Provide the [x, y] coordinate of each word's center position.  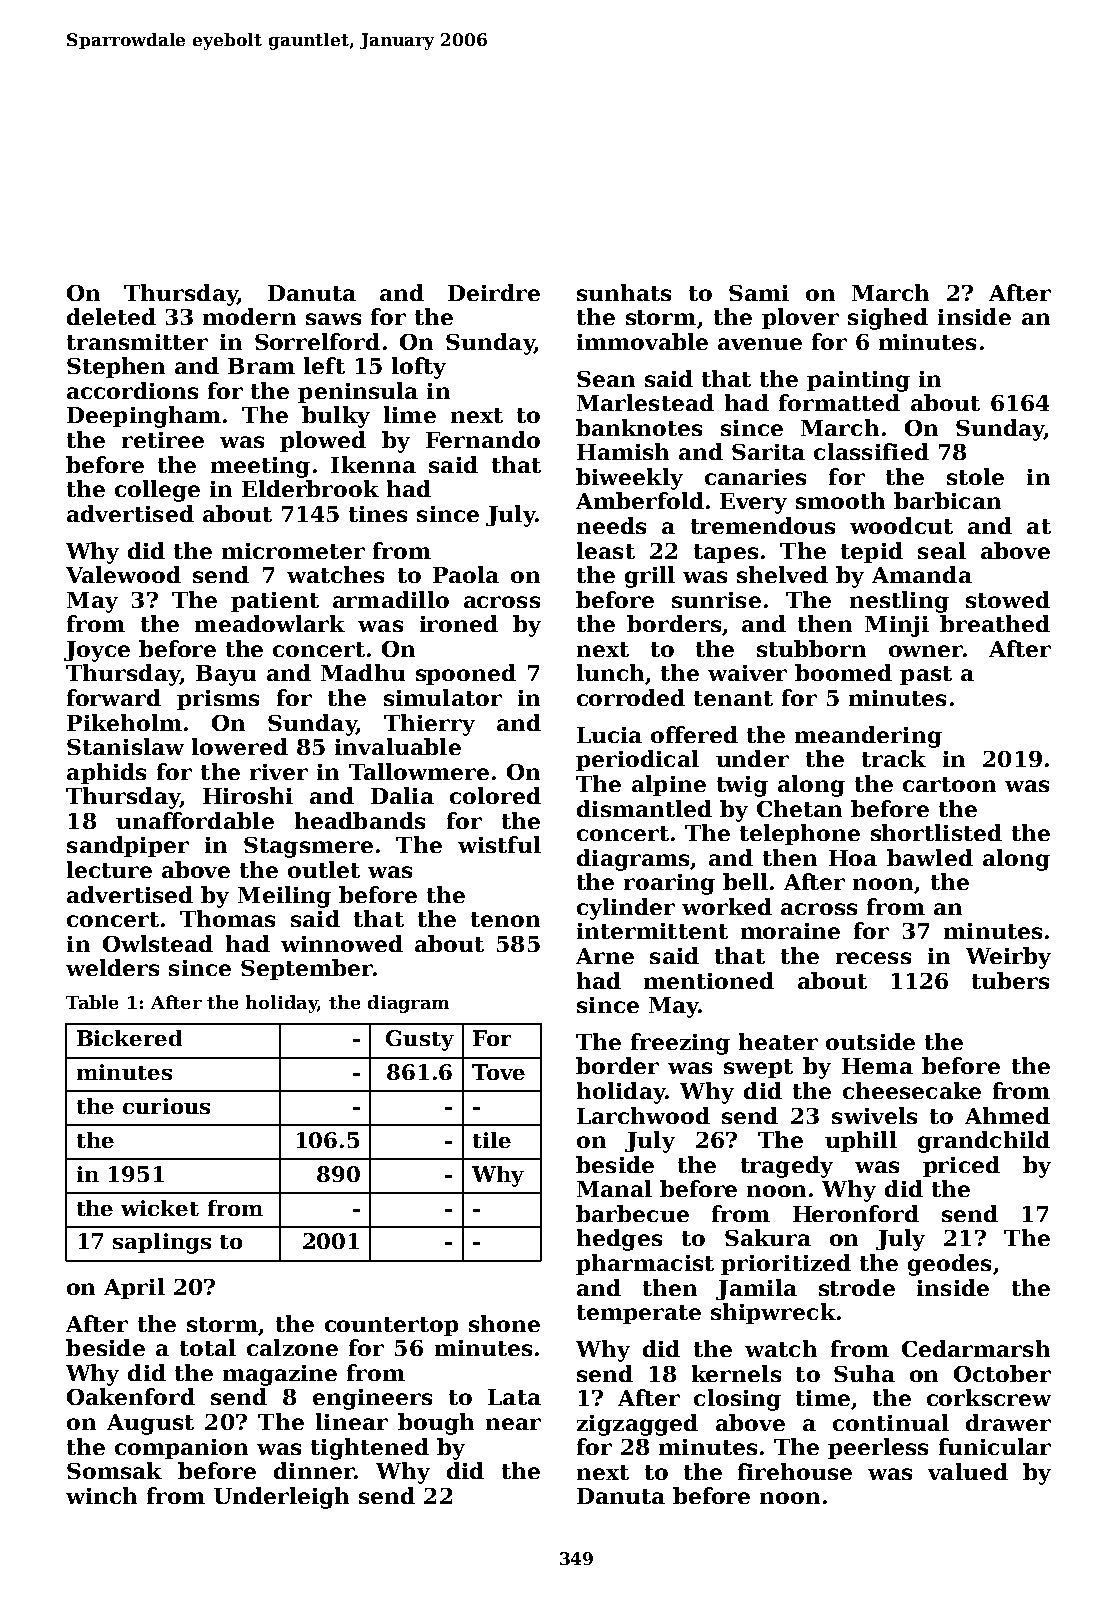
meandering [868, 737]
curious [166, 1106]
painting [858, 381]
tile [492, 1140]
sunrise [716, 600]
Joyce [97, 651]
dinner [314, 1470]
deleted [111, 316]
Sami [759, 293]
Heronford [856, 1213]
